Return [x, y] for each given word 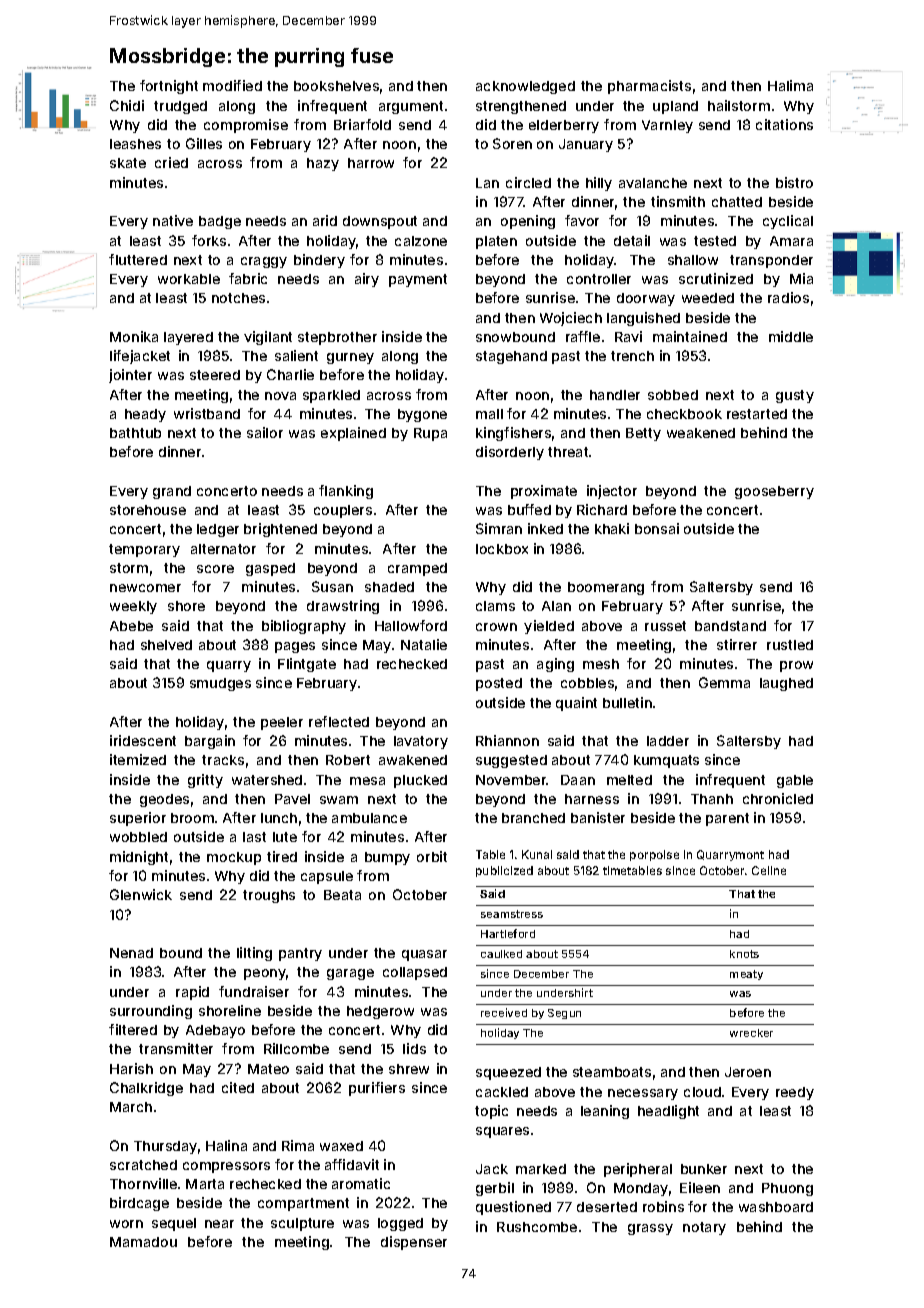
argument [411, 107]
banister [598, 817]
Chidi [127, 105]
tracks [223, 760]
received [504, 1012]
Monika [134, 336]
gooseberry [774, 492]
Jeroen [748, 1072]
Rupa [430, 434]
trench [632, 356]
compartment [303, 1204]
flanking [346, 492]
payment [418, 280]
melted [629, 780]
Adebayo [215, 1031]
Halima [790, 85]
